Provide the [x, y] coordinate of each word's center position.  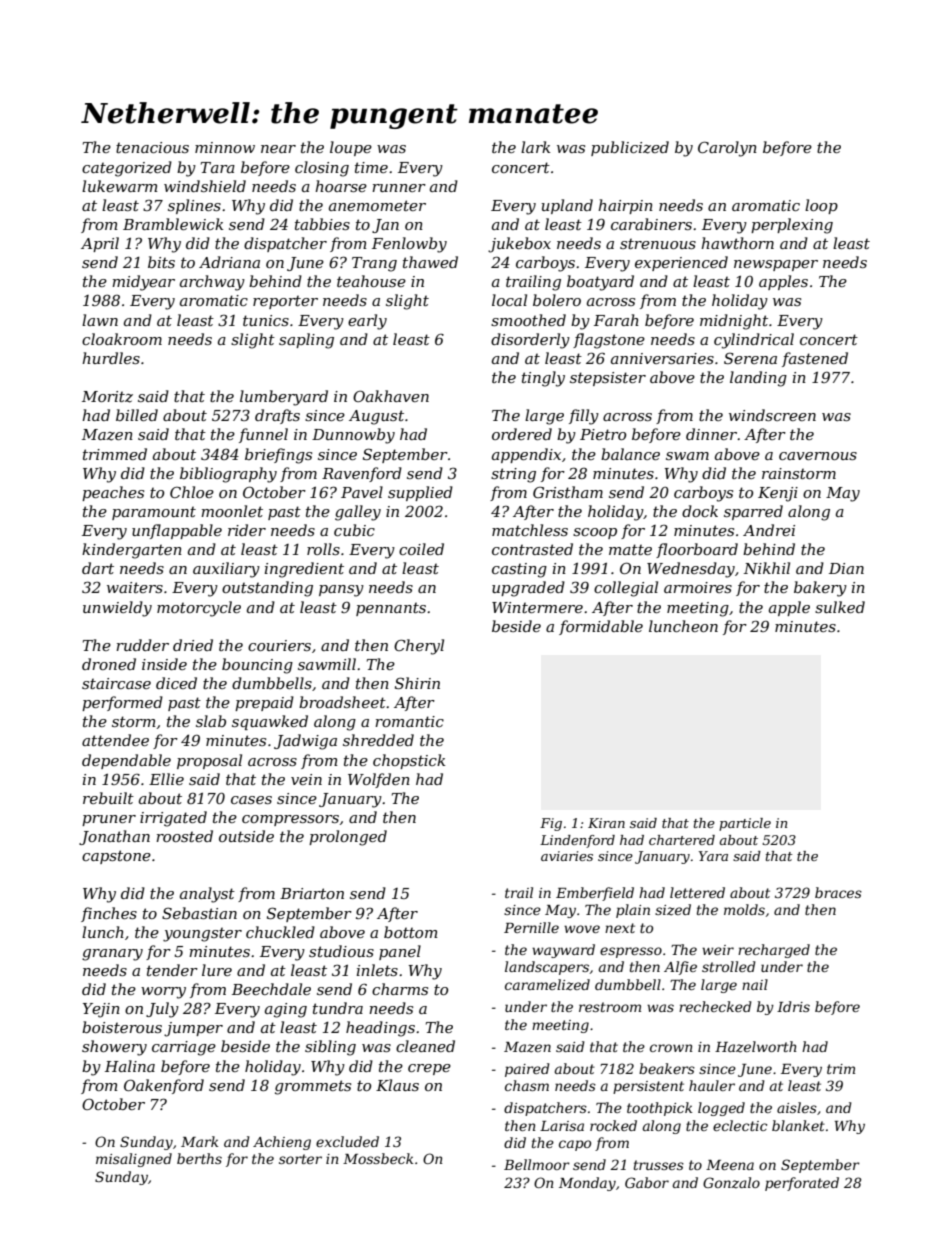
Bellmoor [537, 1164]
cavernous [818, 456]
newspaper [776, 265]
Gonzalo [731, 1183]
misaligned [134, 1160]
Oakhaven [391, 396]
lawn [100, 320]
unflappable [177, 531]
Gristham [568, 492]
